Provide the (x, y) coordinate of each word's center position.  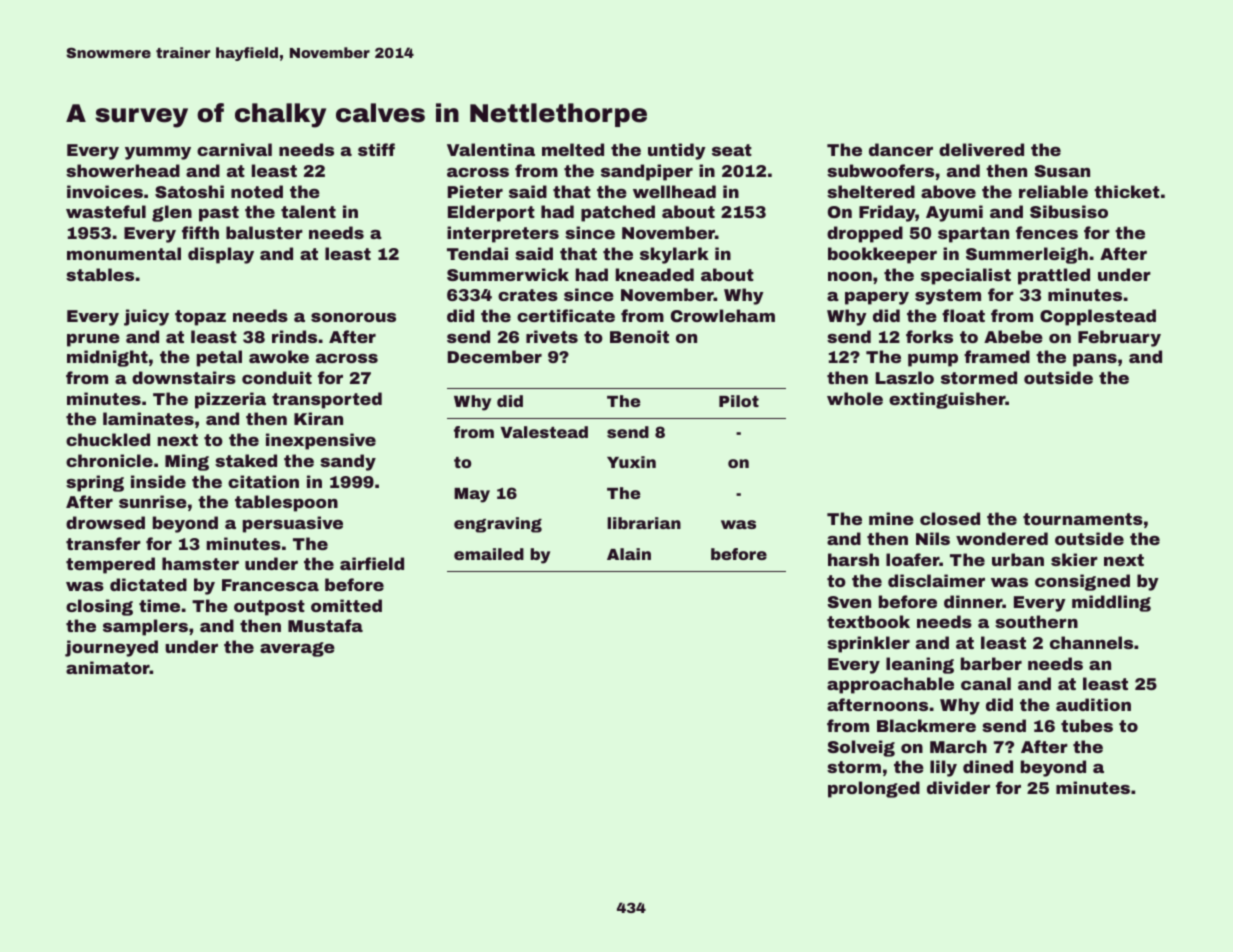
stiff (376, 149)
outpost (269, 608)
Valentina (491, 149)
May (472, 495)
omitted (346, 605)
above (948, 191)
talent (308, 211)
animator (108, 667)
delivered (981, 149)
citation (263, 481)
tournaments (1083, 519)
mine (891, 518)
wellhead (674, 191)
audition (1093, 704)
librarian (644, 523)
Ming (187, 462)
